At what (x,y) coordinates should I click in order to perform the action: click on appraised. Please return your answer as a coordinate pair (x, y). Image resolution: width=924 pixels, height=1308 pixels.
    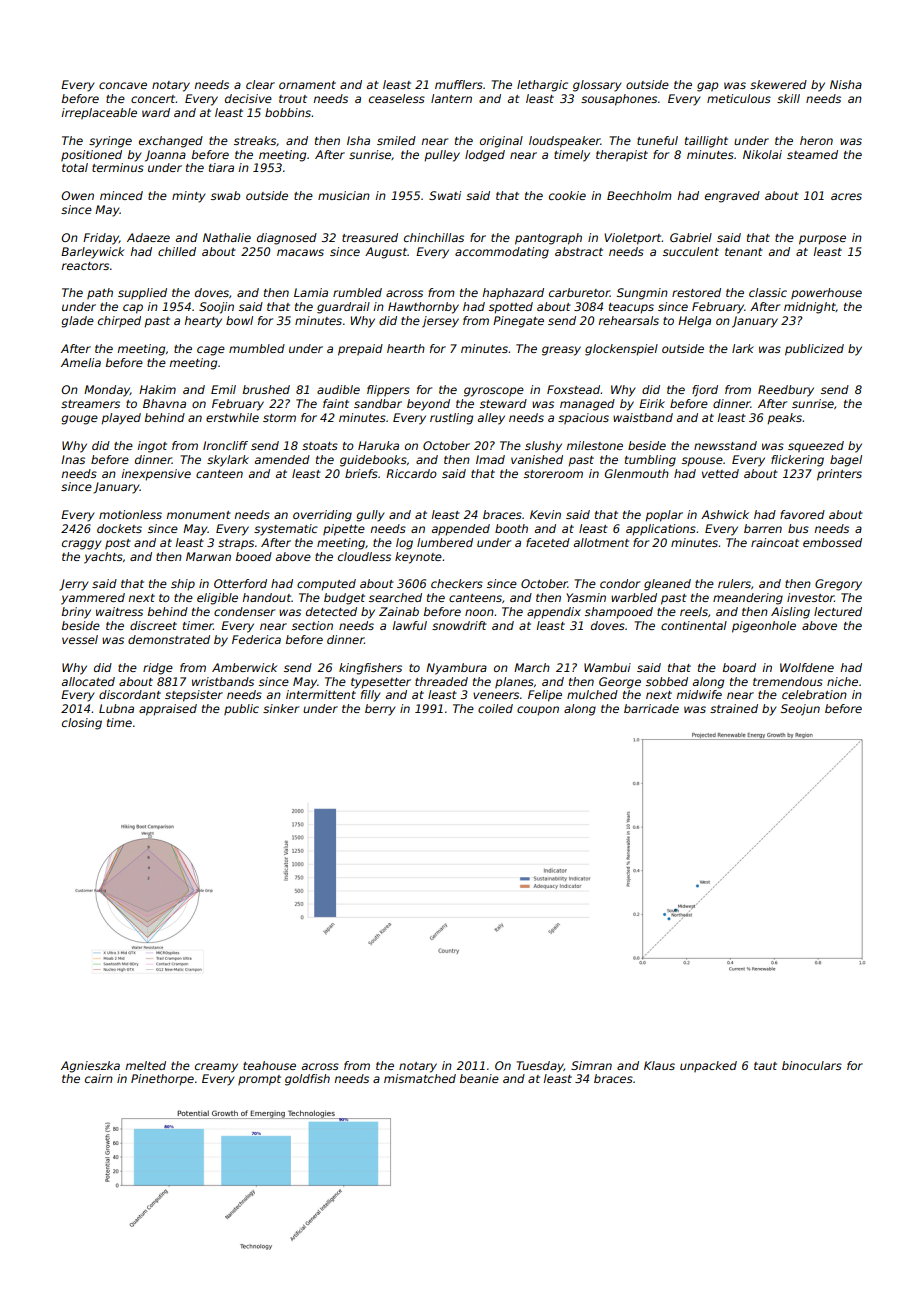
    Looking at the image, I should click on (168, 710).
